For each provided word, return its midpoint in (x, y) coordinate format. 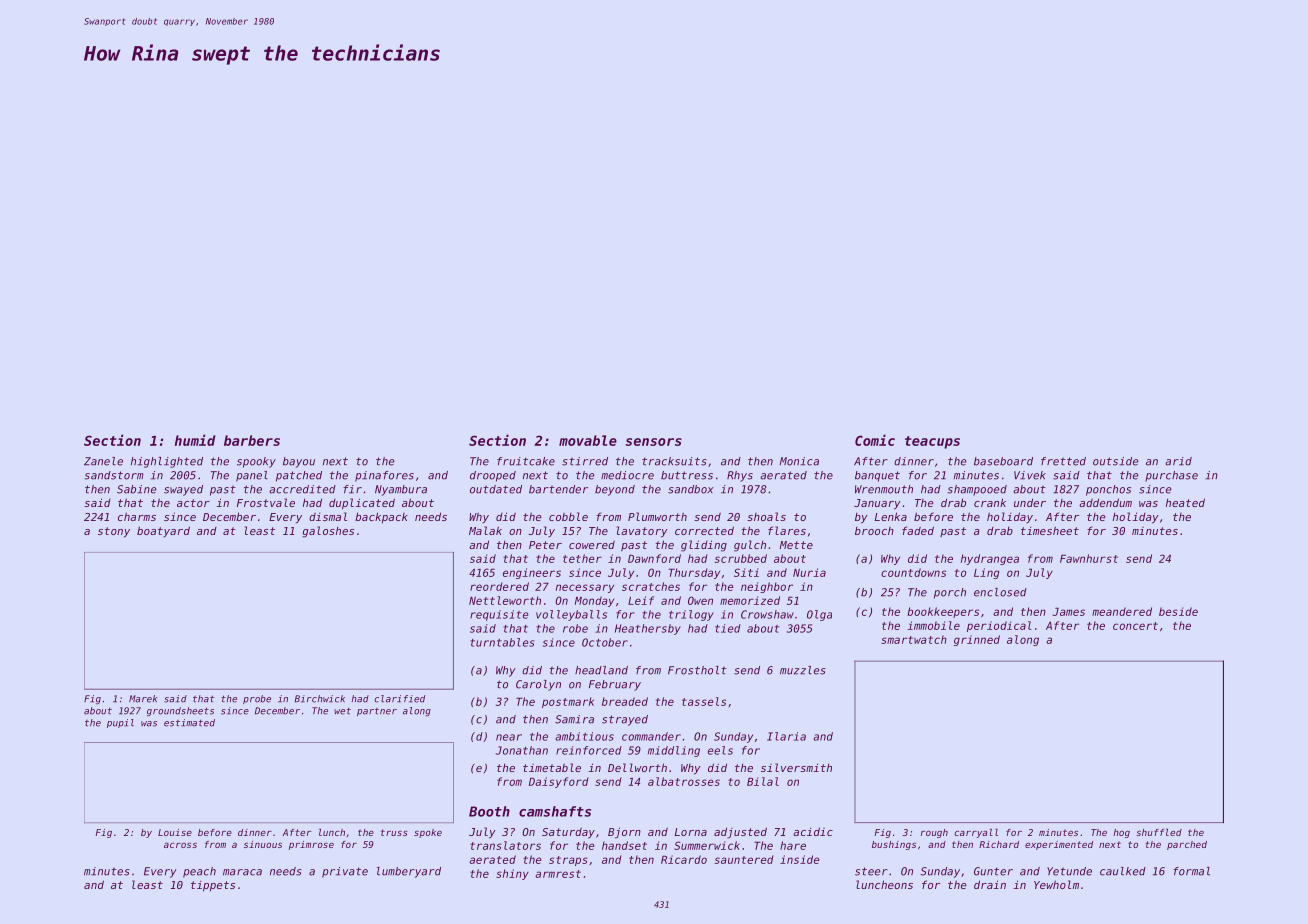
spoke (428, 833)
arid (1178, 461)
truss (394, 832)
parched (1187, 845)
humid (195, 440)
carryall (976, 833)
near (509, 737)
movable (588, 440)
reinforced (589, 750)
